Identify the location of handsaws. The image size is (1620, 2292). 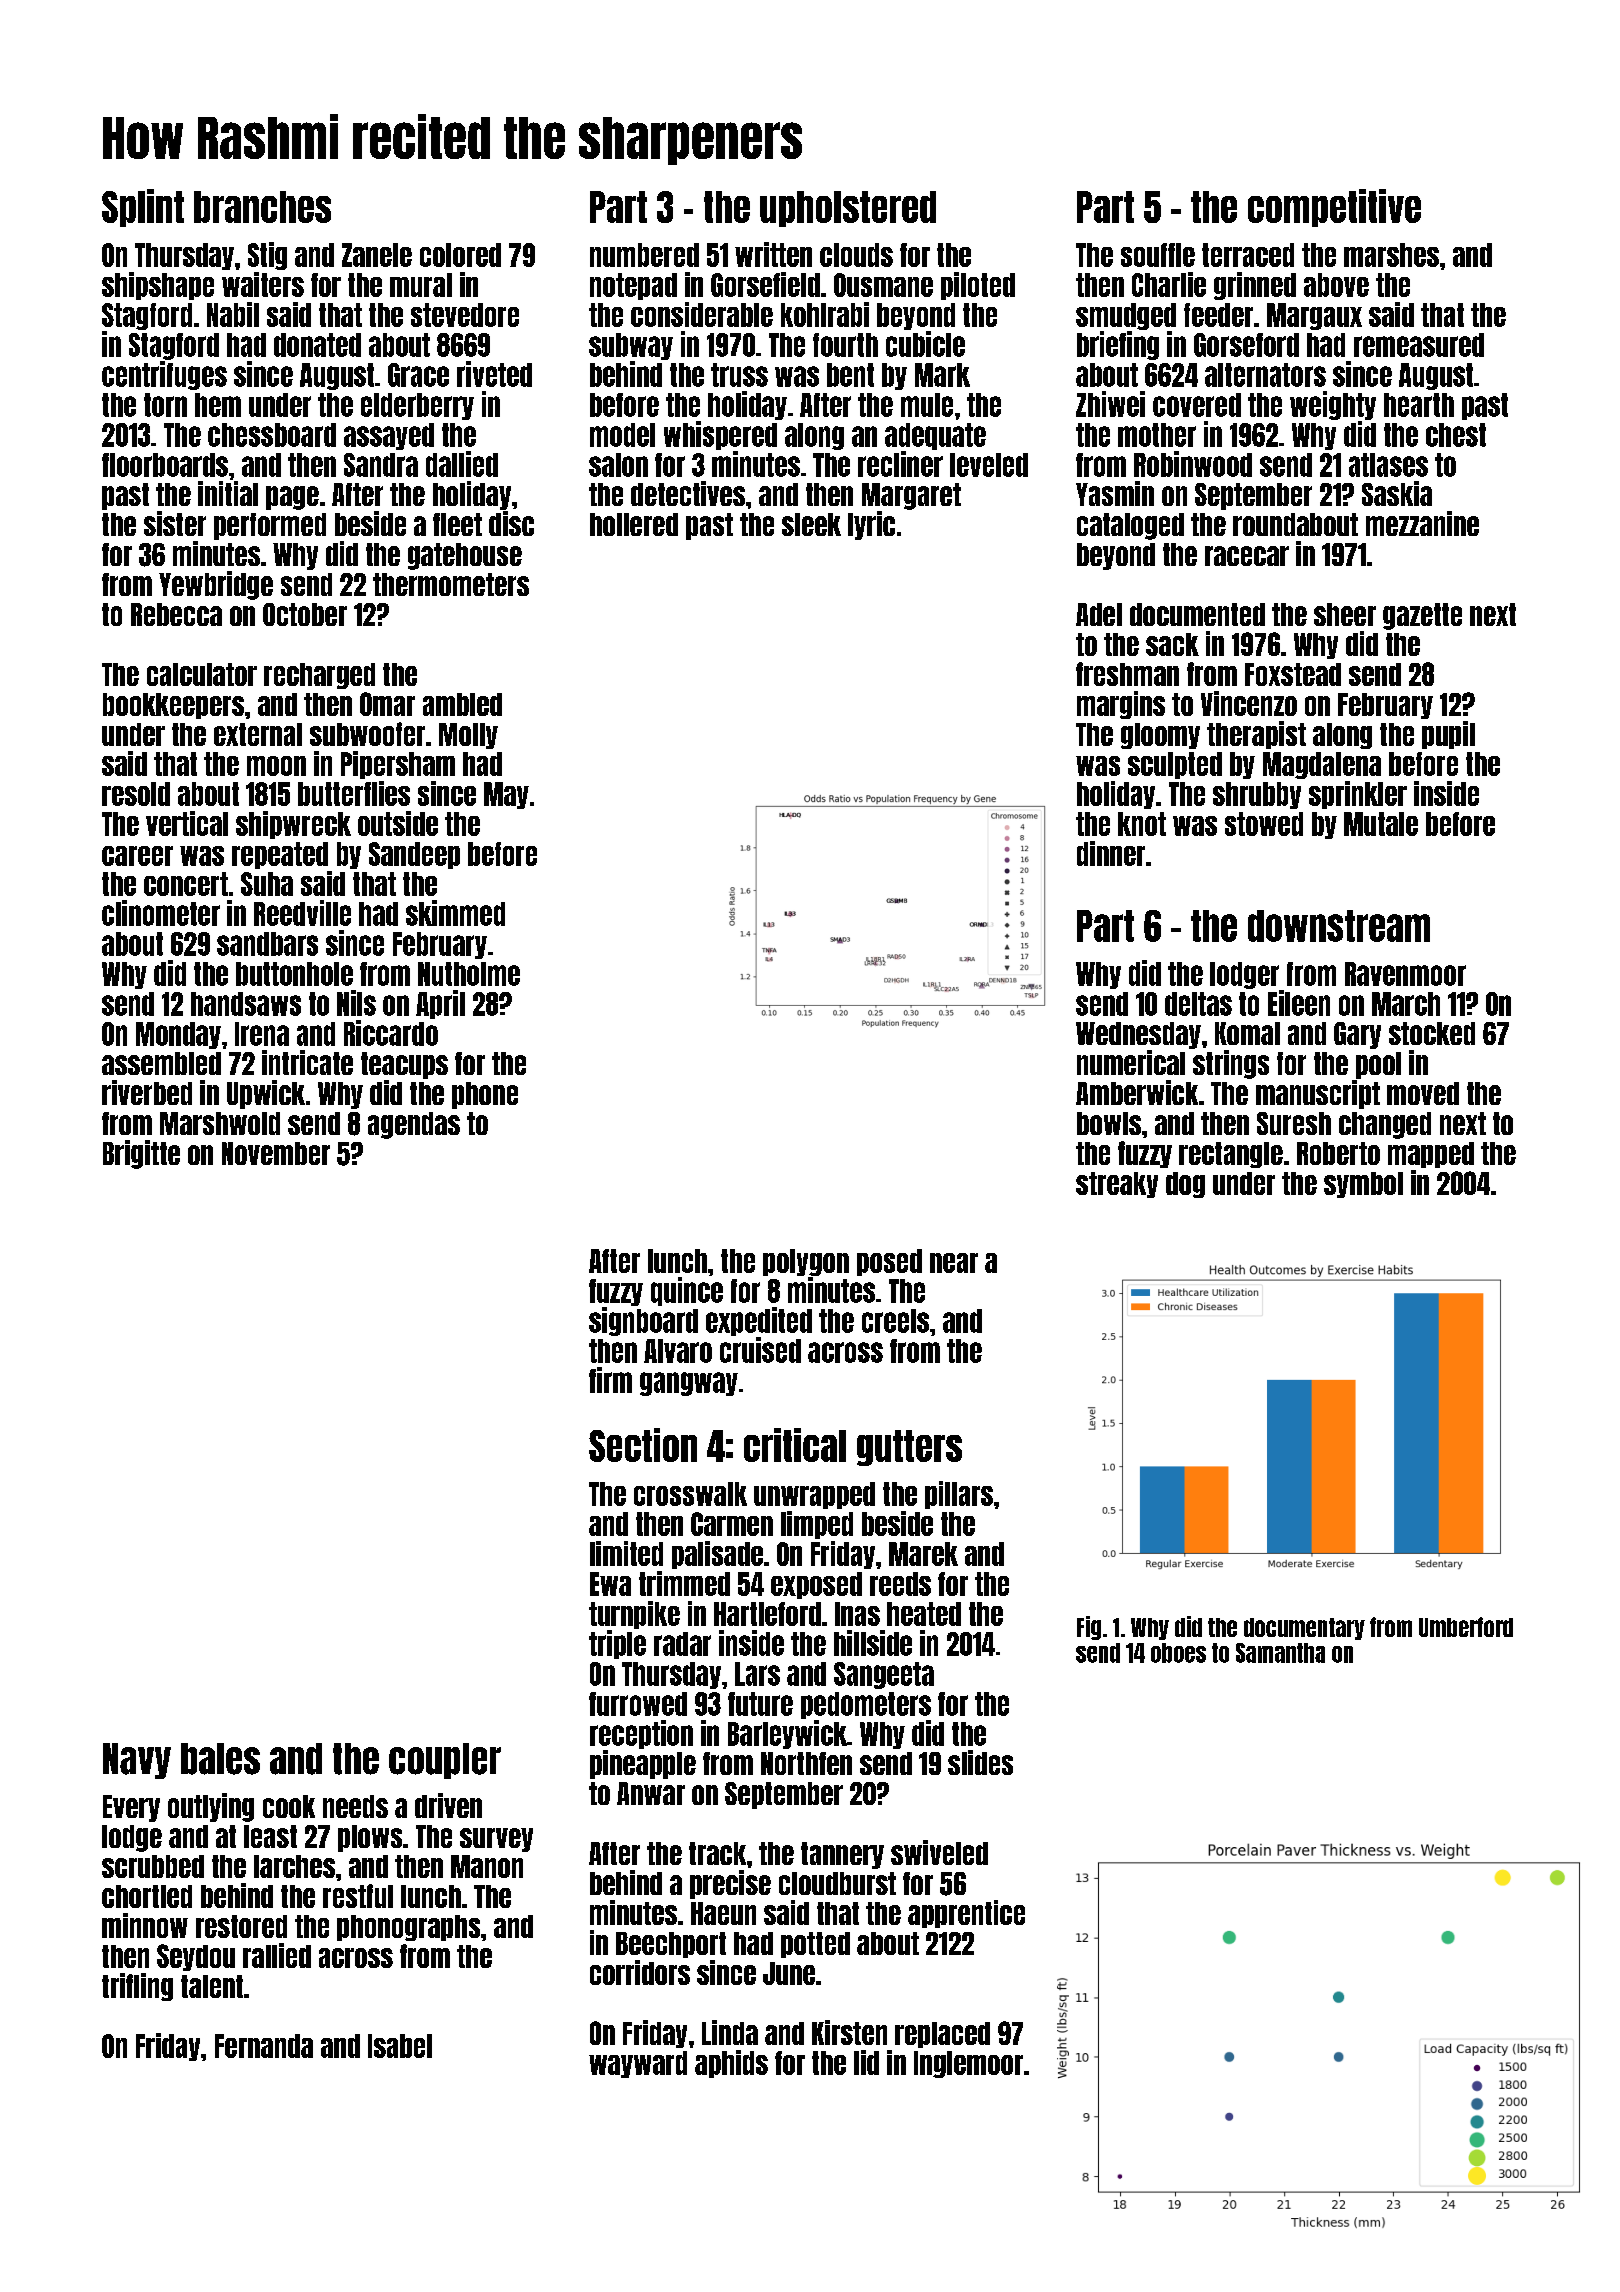
(246, 1004).
